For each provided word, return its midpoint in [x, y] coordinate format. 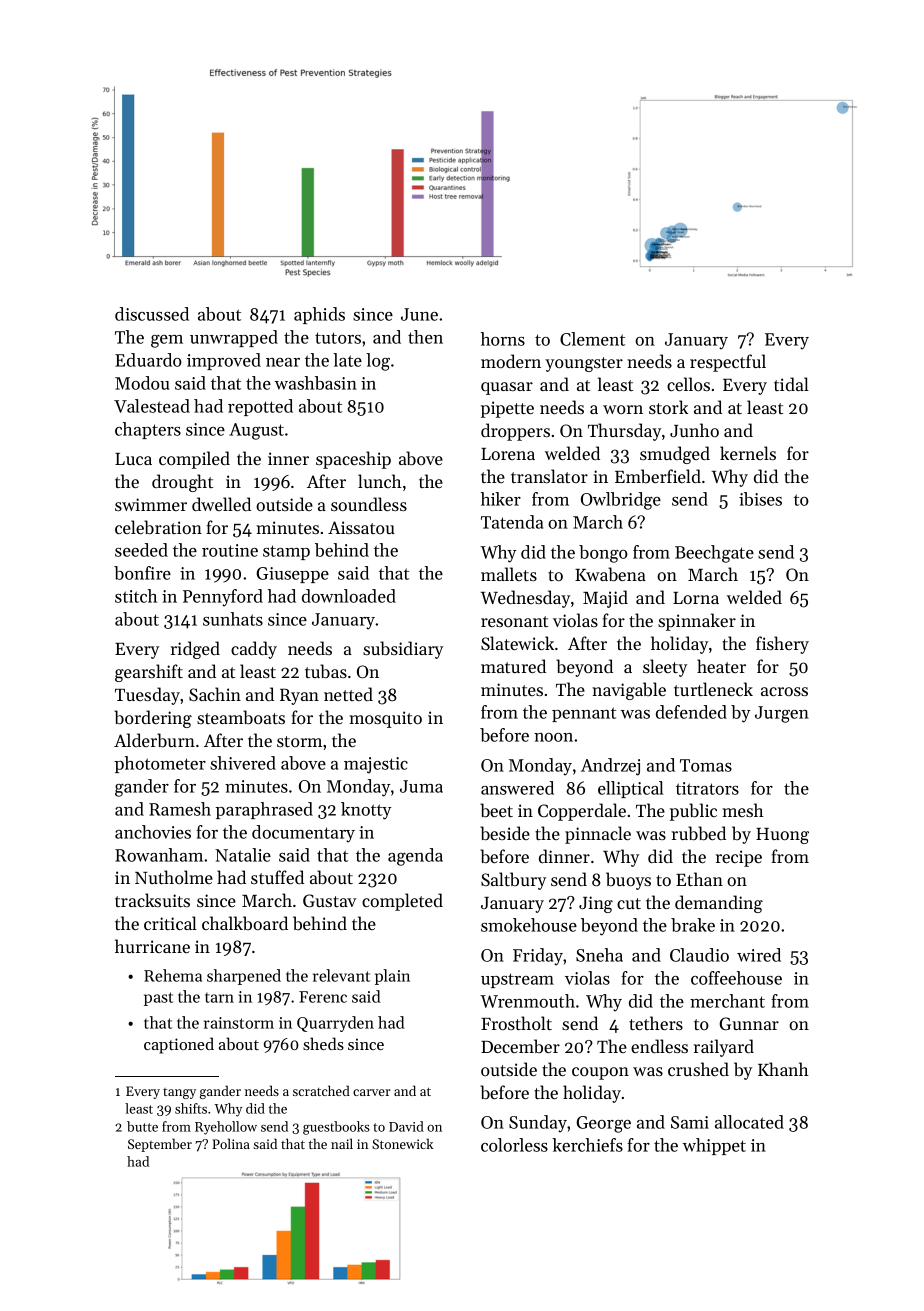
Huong [782, 836]
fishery [782, 645]
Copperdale [582, 812]
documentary [303, 834]
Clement [592, 339]
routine [230, 550]
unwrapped [234, 338]
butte [142, 1126]
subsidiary [403, 650]
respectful [728, 363]
